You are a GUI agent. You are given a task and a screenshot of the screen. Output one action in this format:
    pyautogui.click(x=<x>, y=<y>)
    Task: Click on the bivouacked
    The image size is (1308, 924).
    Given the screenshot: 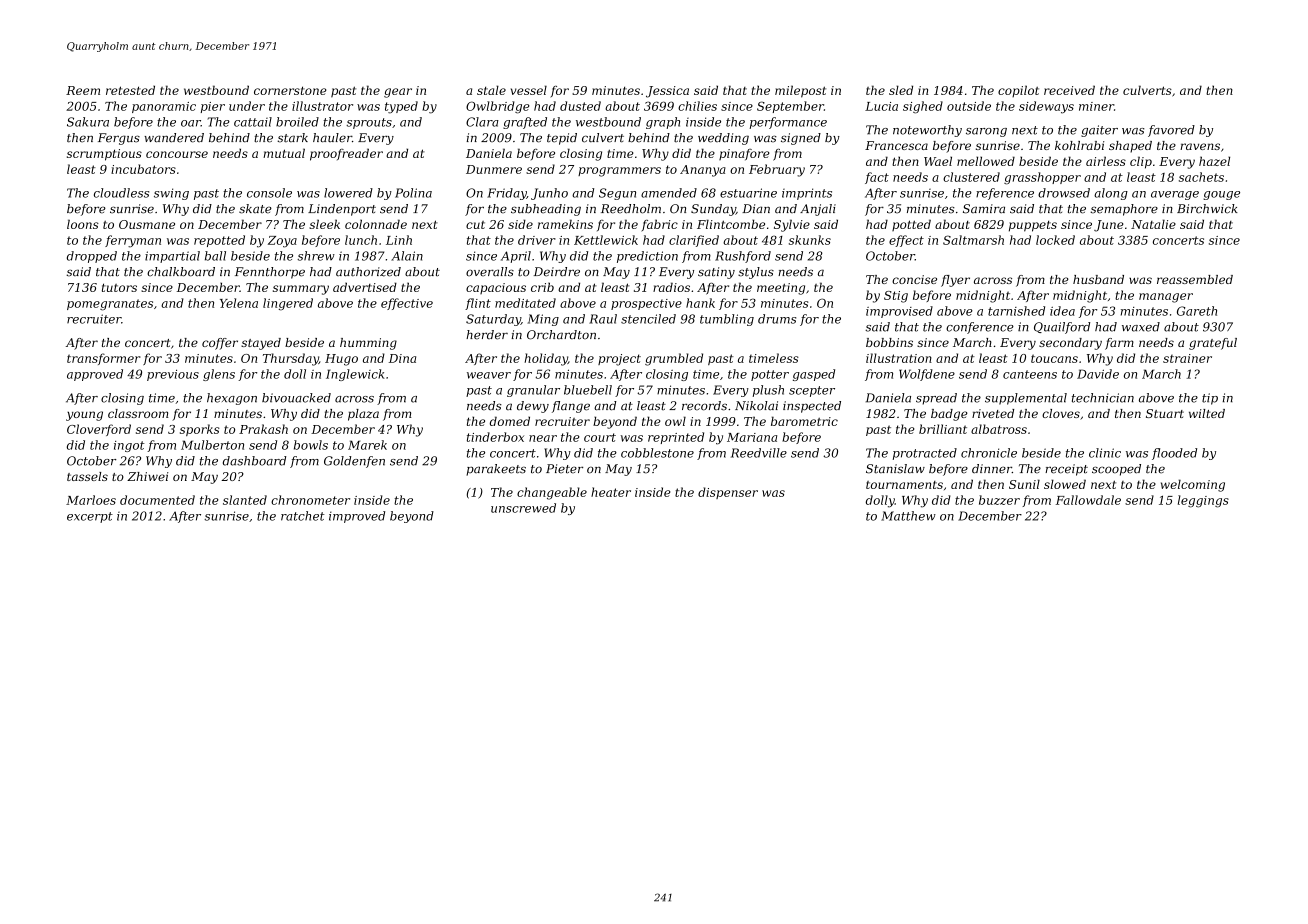 What is the action you would take?
    pyautogui.click(x=296, y=398)
